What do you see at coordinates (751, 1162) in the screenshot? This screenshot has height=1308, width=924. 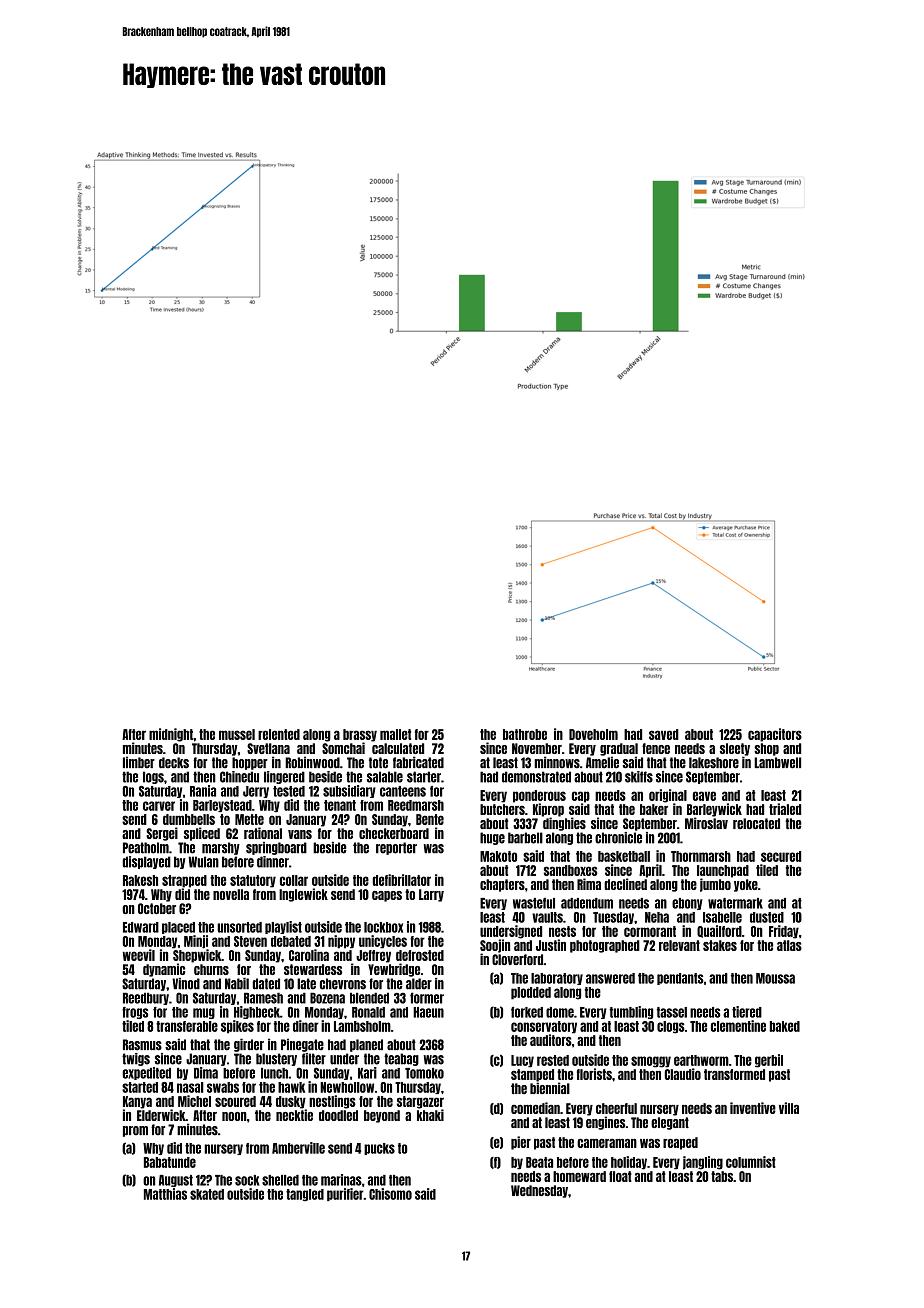 I see `columnist` at bounding box center [751, 1162].
